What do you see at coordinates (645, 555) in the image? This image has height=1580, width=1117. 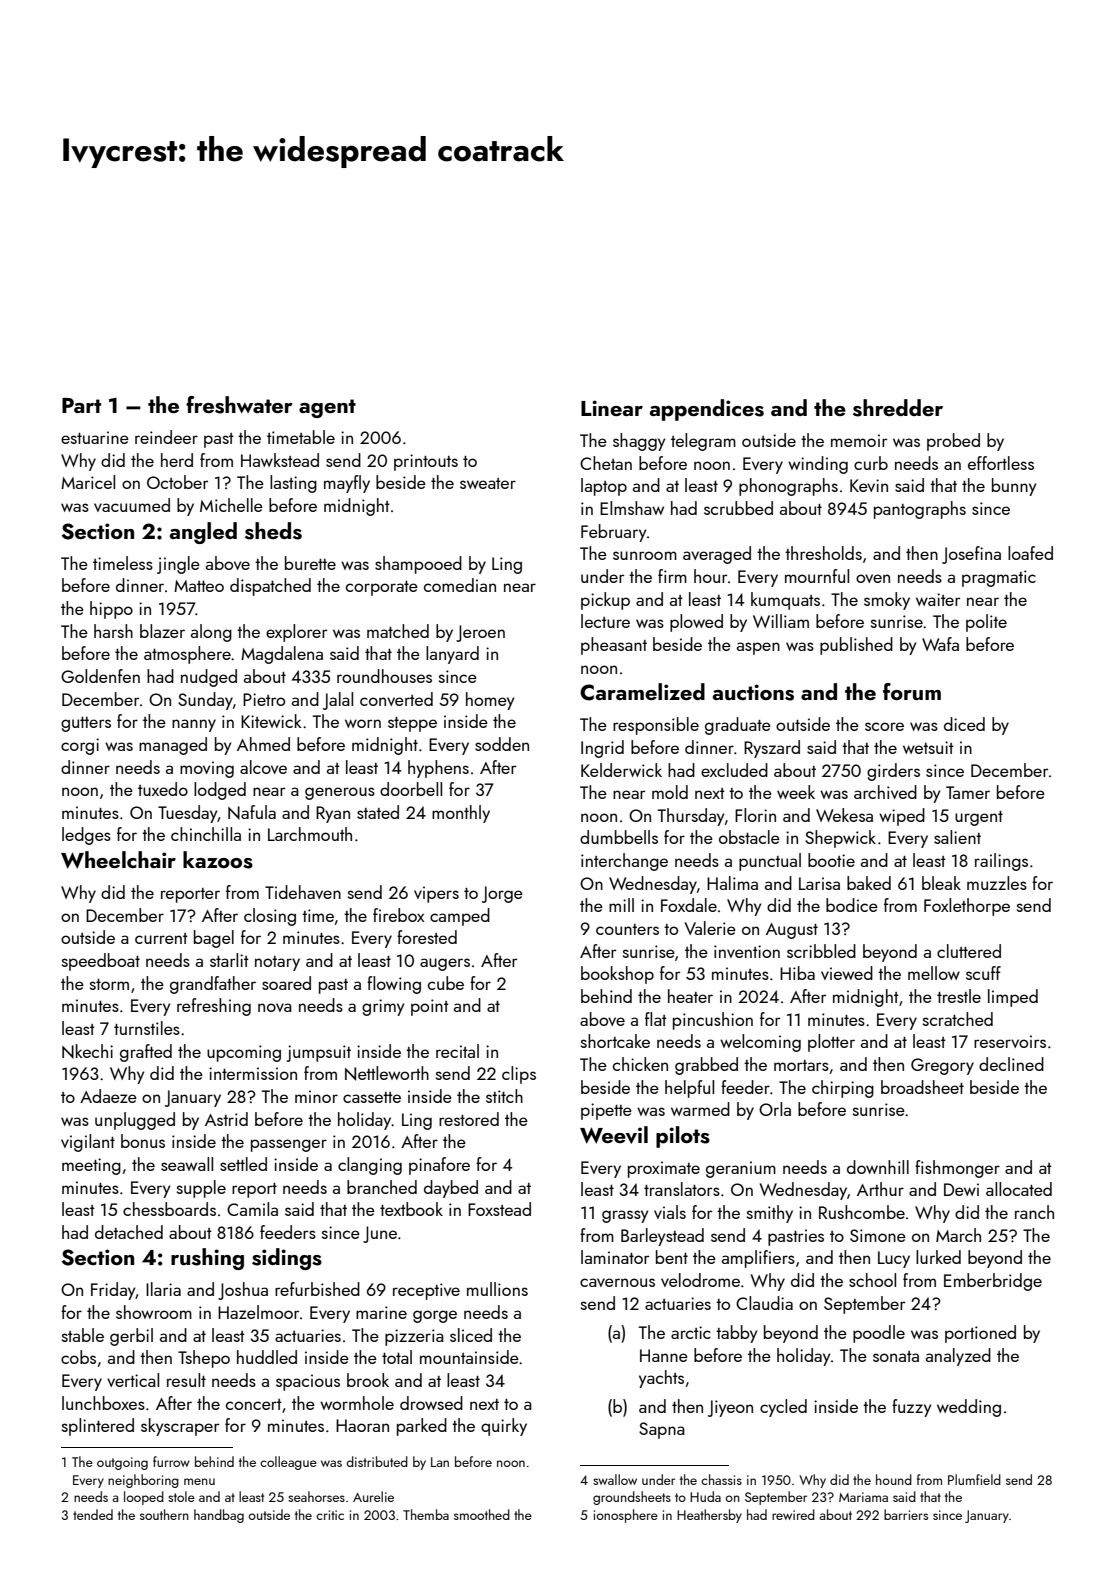 I see `sunroom` at bounding box center [645, 555].
